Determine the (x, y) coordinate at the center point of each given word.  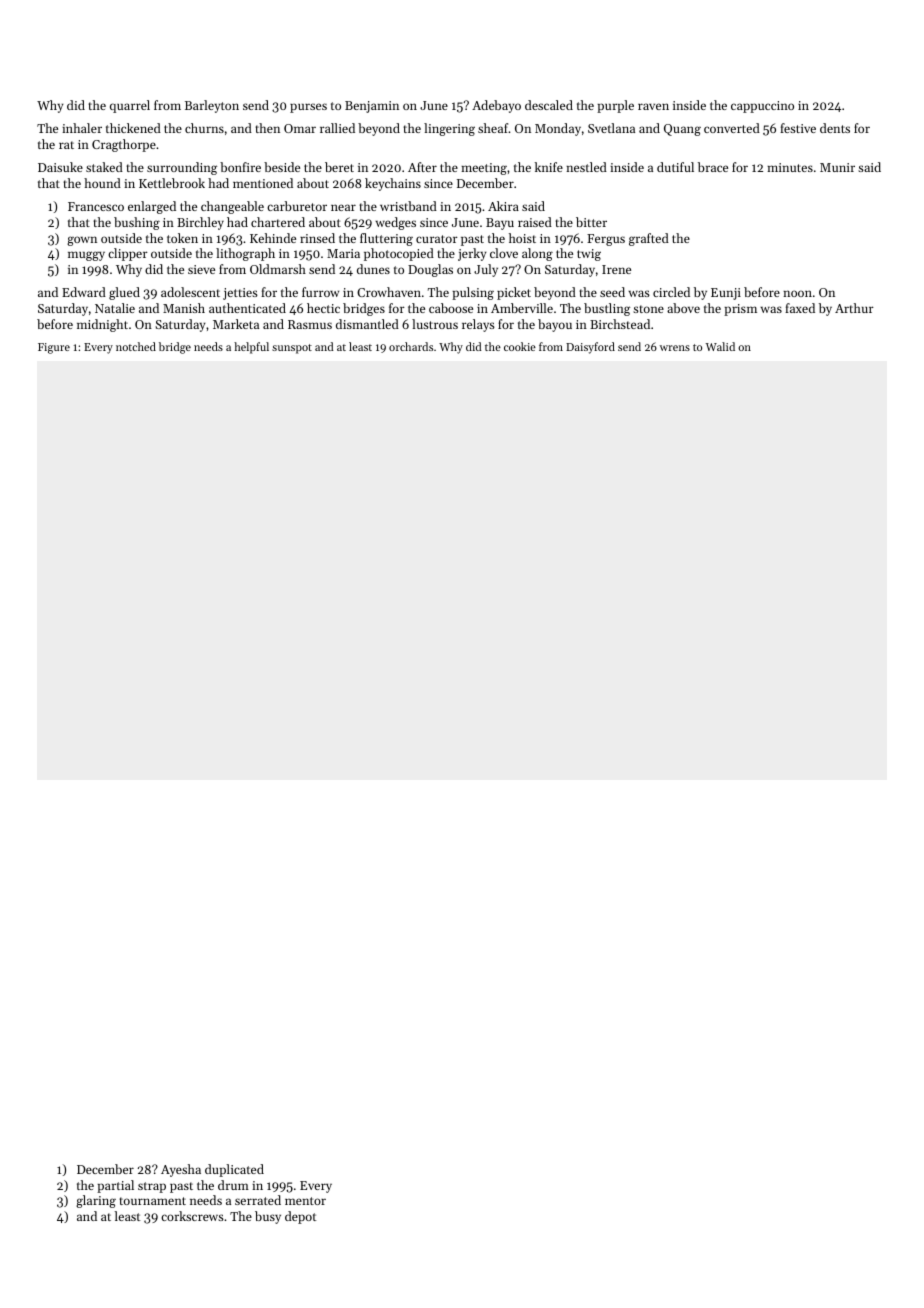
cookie (520, 346)
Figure (54, 348)
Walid (720, 346)
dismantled (367, 324)
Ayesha (181, 1170)
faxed (800, 308)
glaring (96, 1201)
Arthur (854, 308)
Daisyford (590, 348)
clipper (128, 254)
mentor (305, 1201)
